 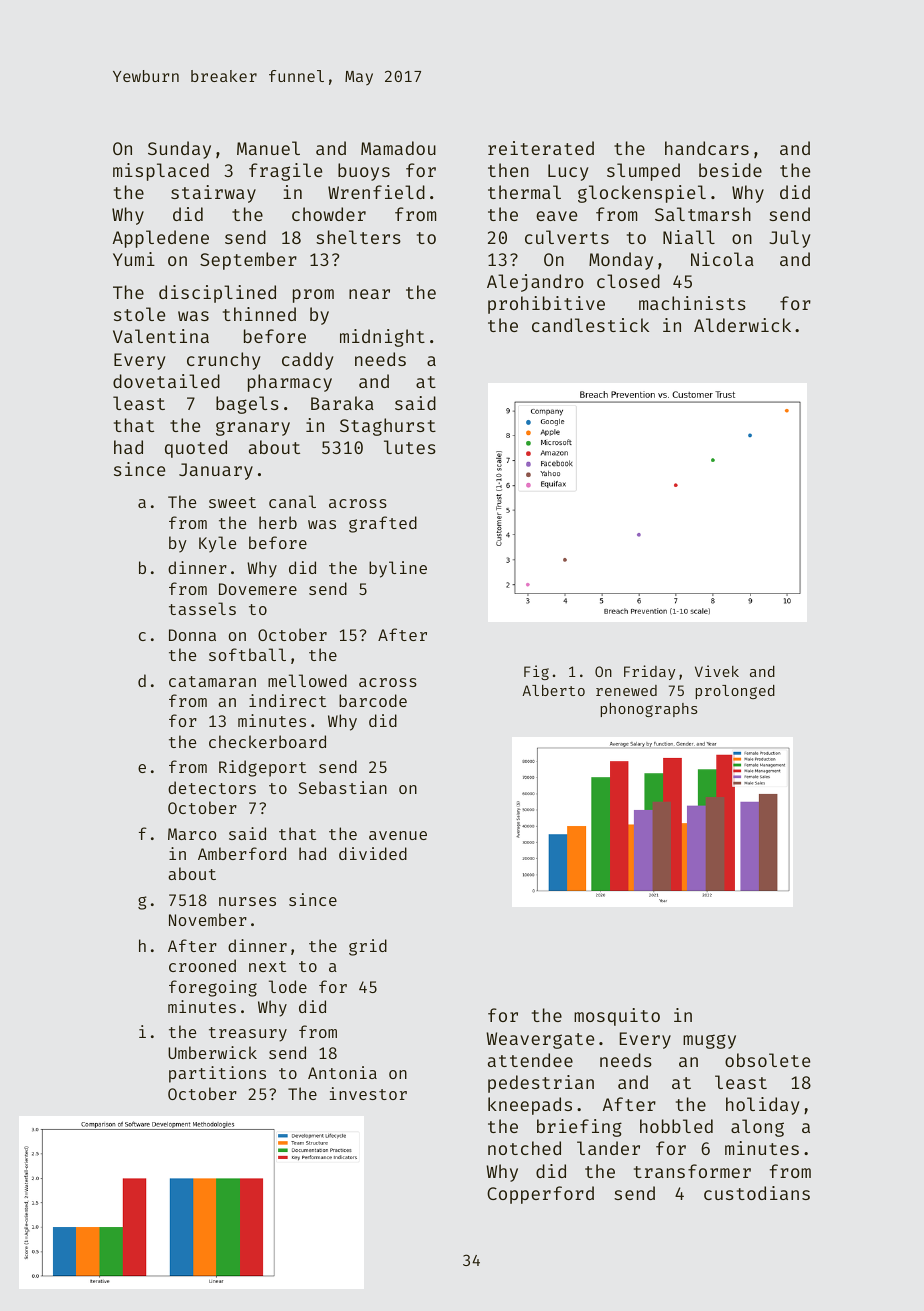 What do you see at coordinates (196, 449) in the screenshot?
I see `quoted` at bounding box center [196, 449].
